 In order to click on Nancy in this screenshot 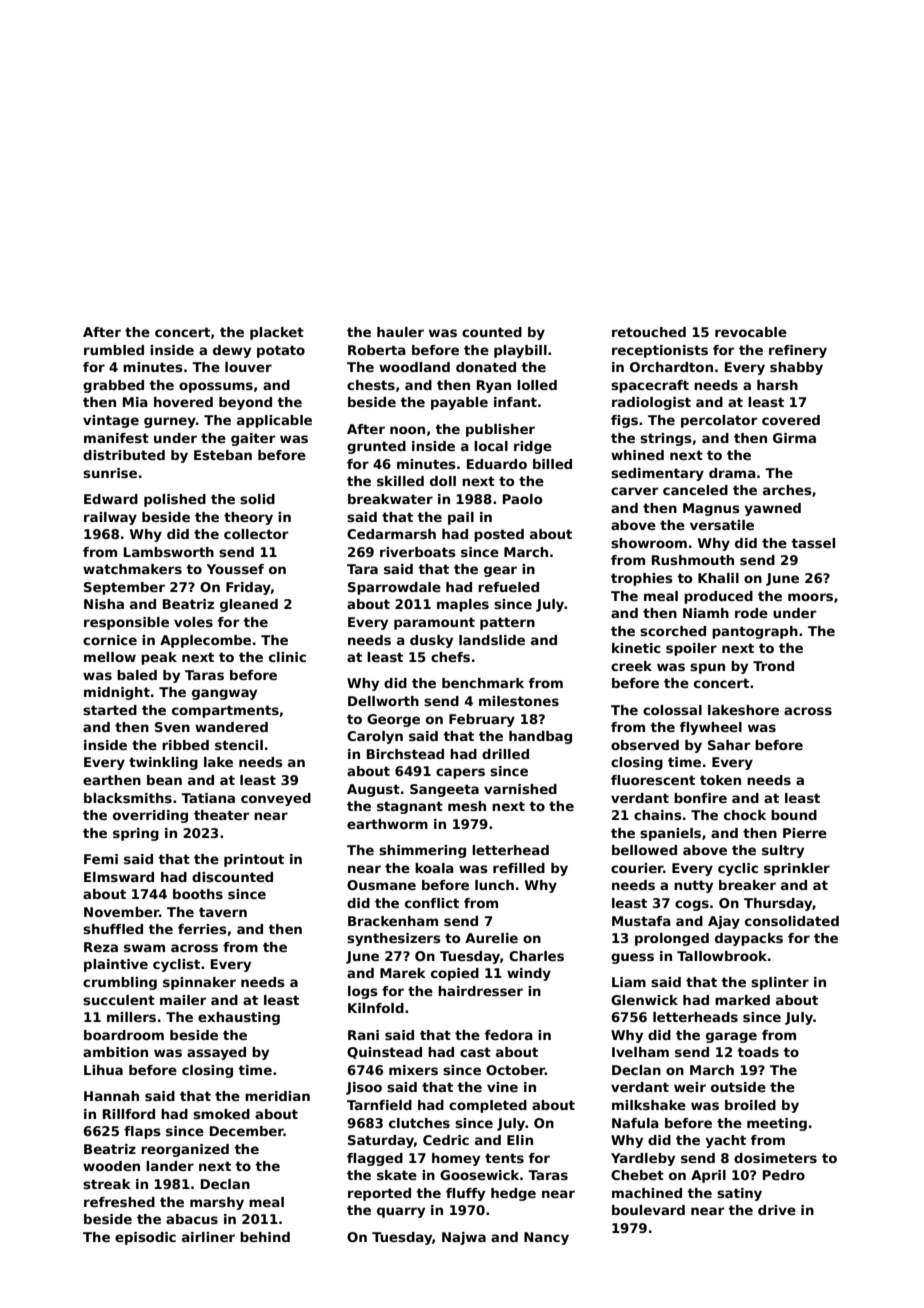, I will do `click(546, 1238)`.
